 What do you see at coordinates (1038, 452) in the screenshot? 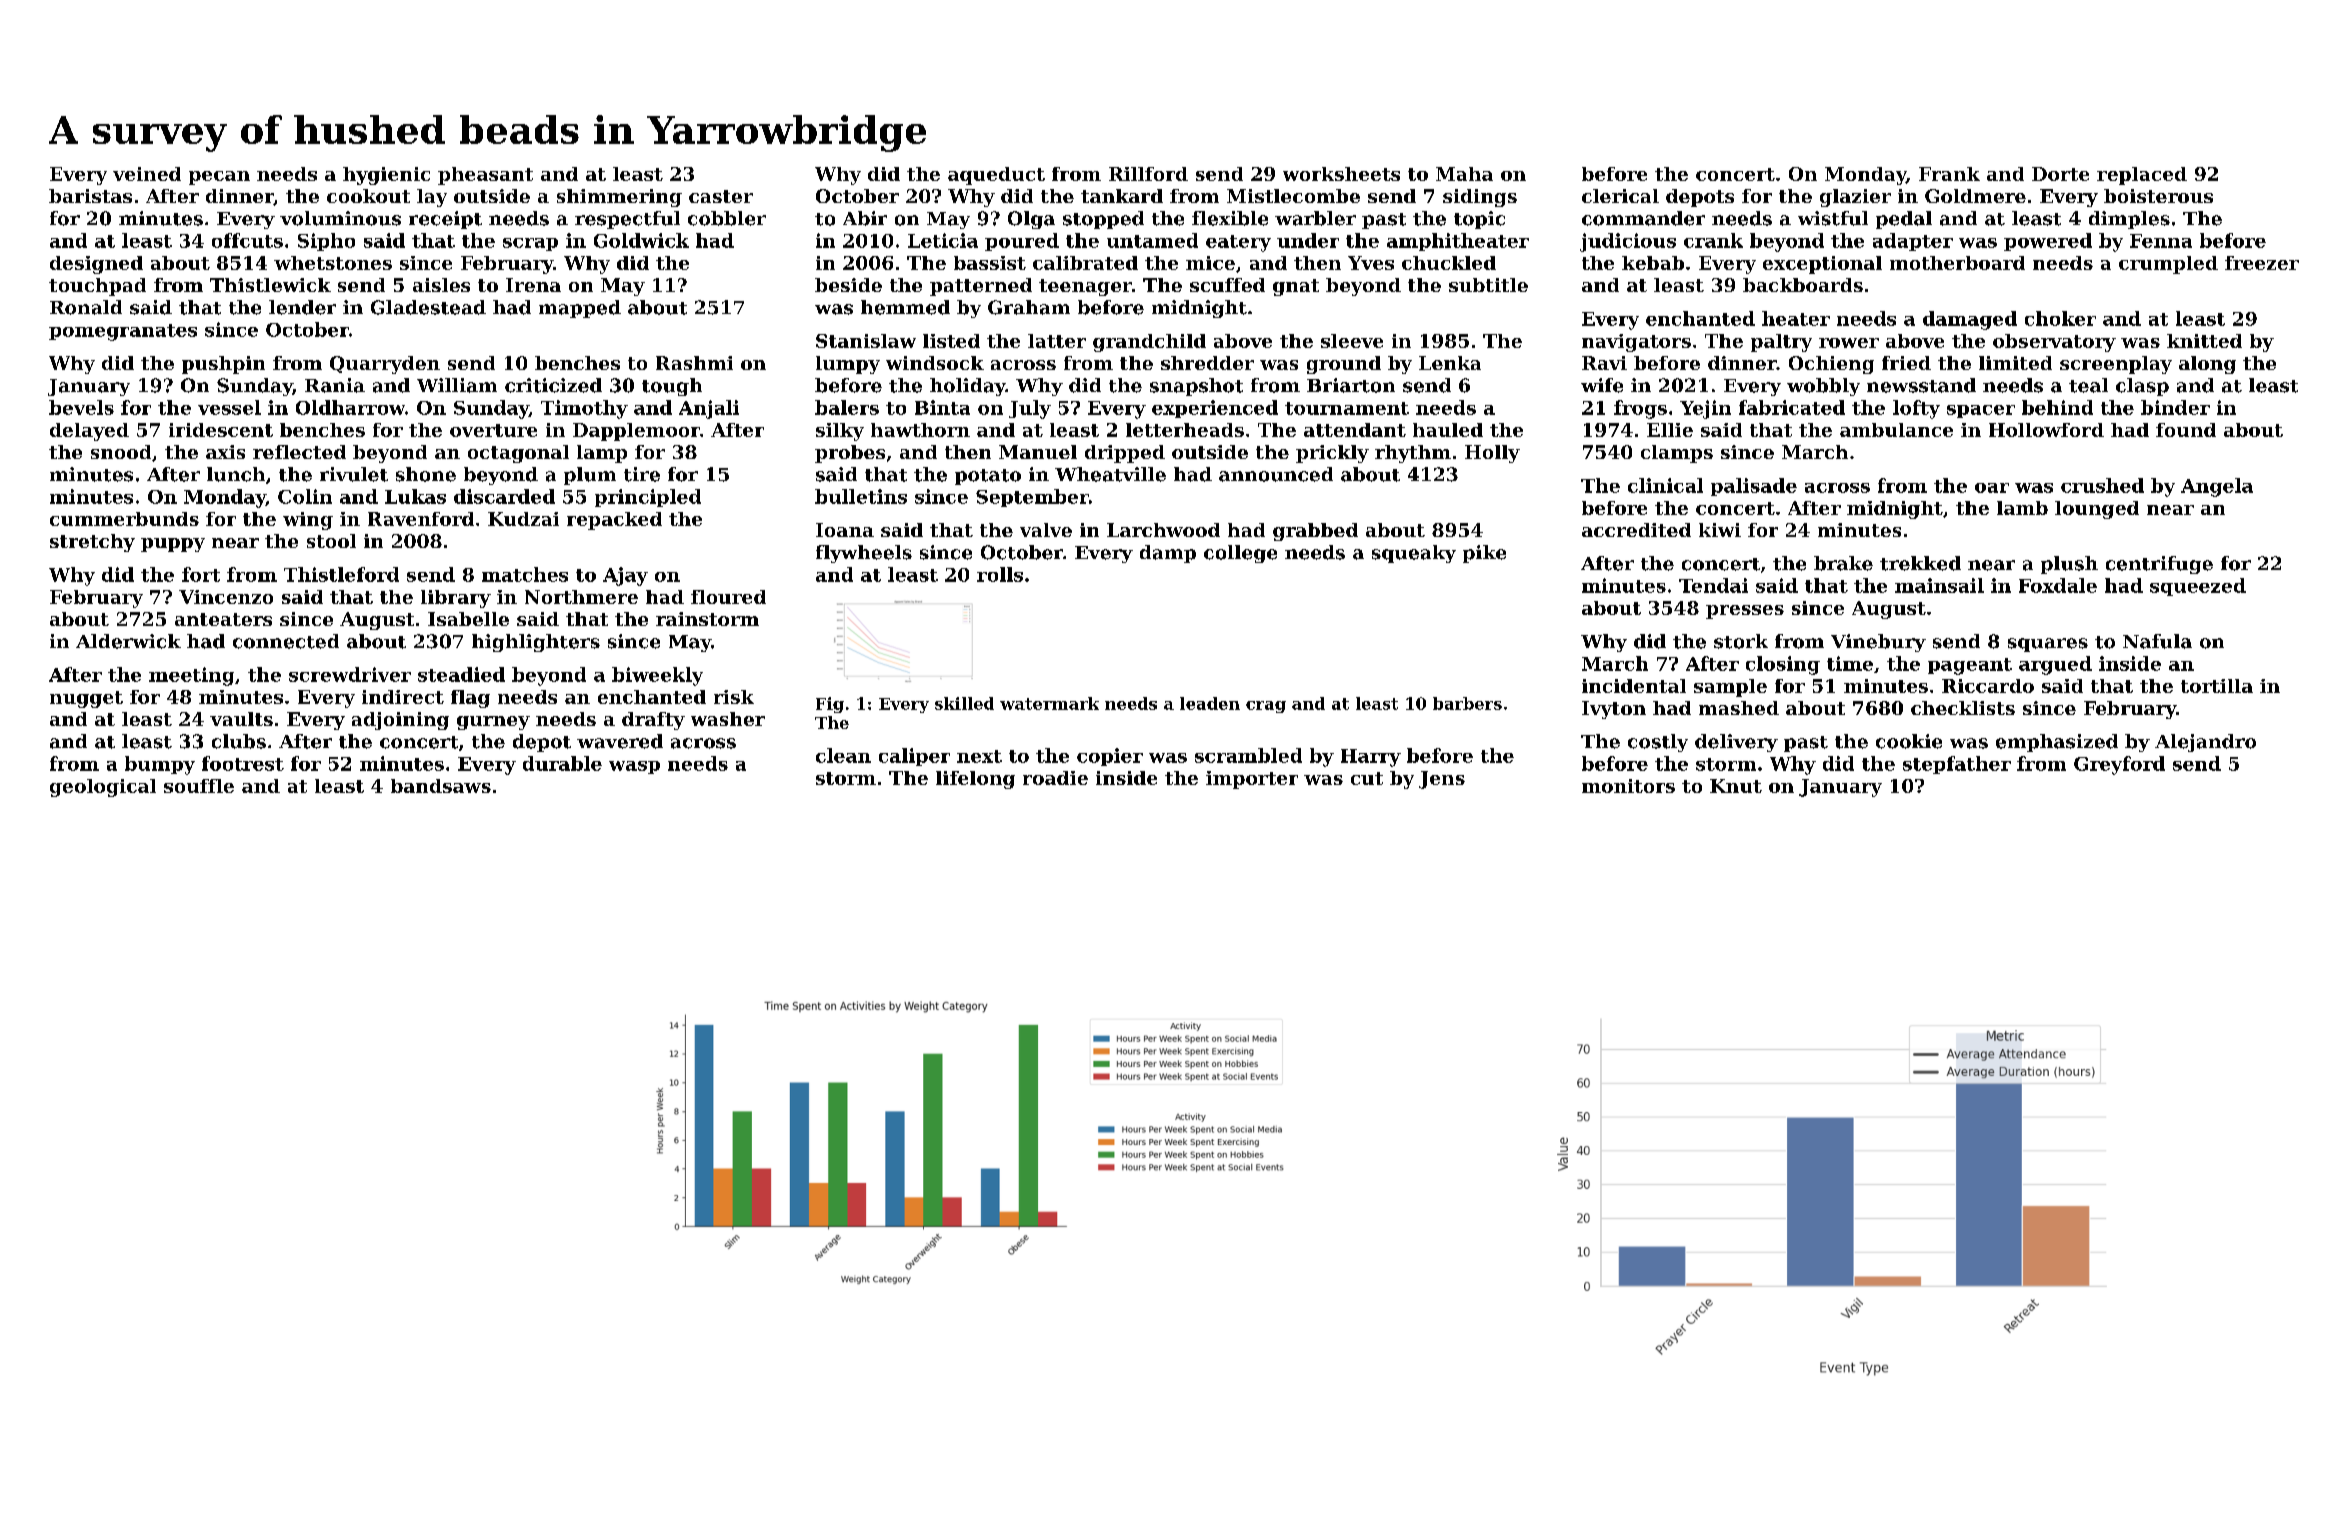
I see `Manuel` at bounding box center [1038, 452].
